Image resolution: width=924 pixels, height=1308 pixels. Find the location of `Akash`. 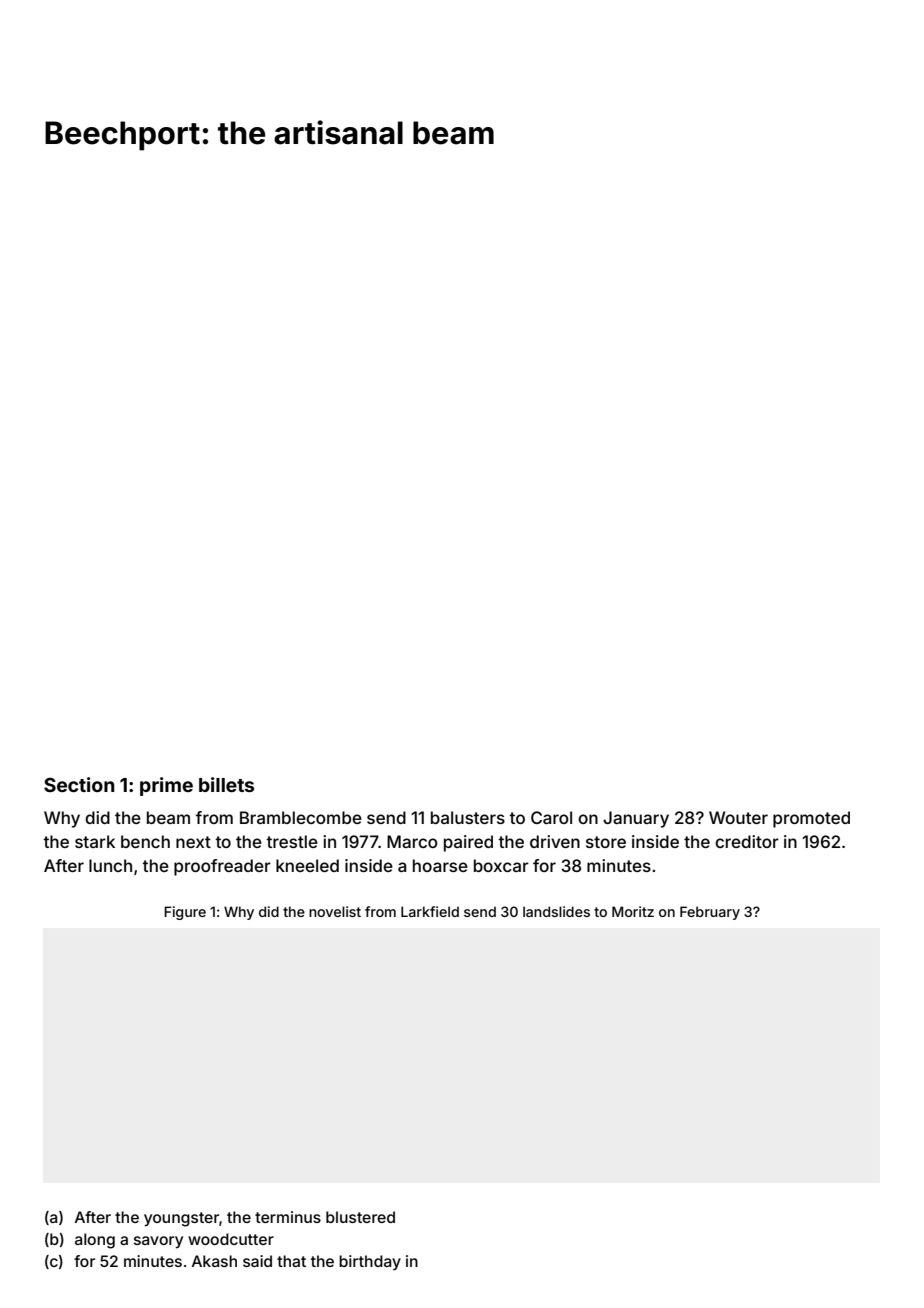

Akash is located at coordinates (214, 1261).
